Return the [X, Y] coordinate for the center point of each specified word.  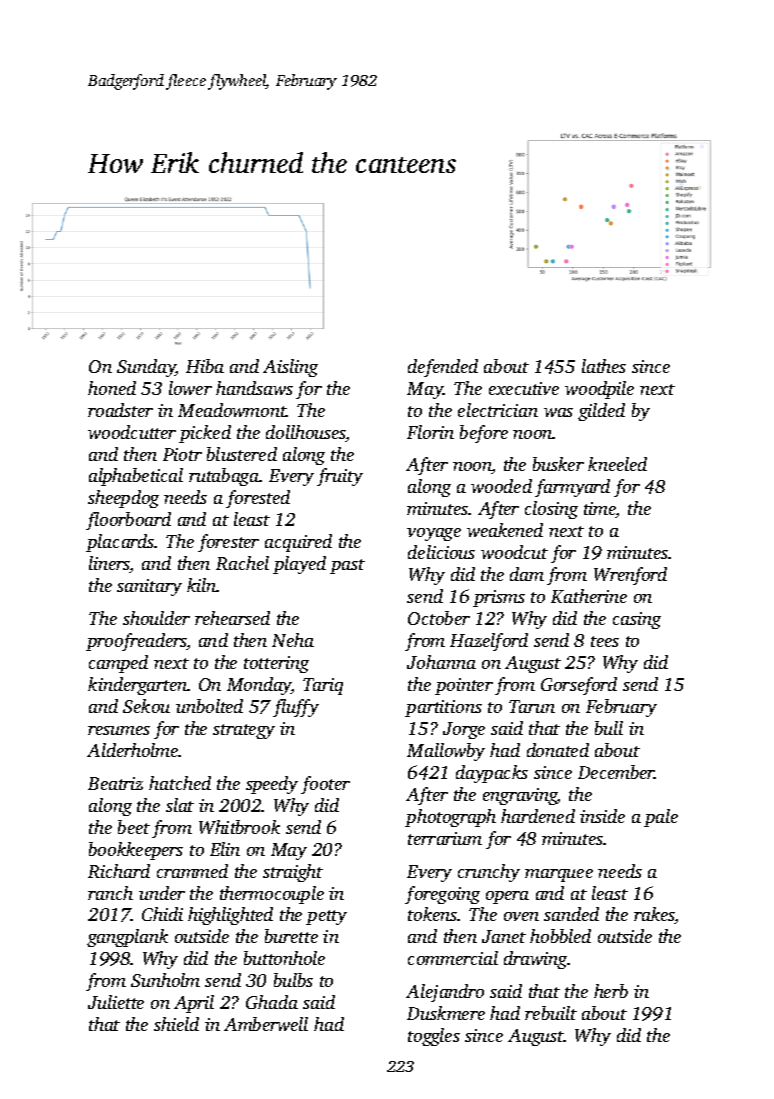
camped [118, 664]
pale [661, 818]
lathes [604, 366]
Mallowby [446, 752]
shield [176, 1024]
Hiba [205, 366]
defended [443, 368]
